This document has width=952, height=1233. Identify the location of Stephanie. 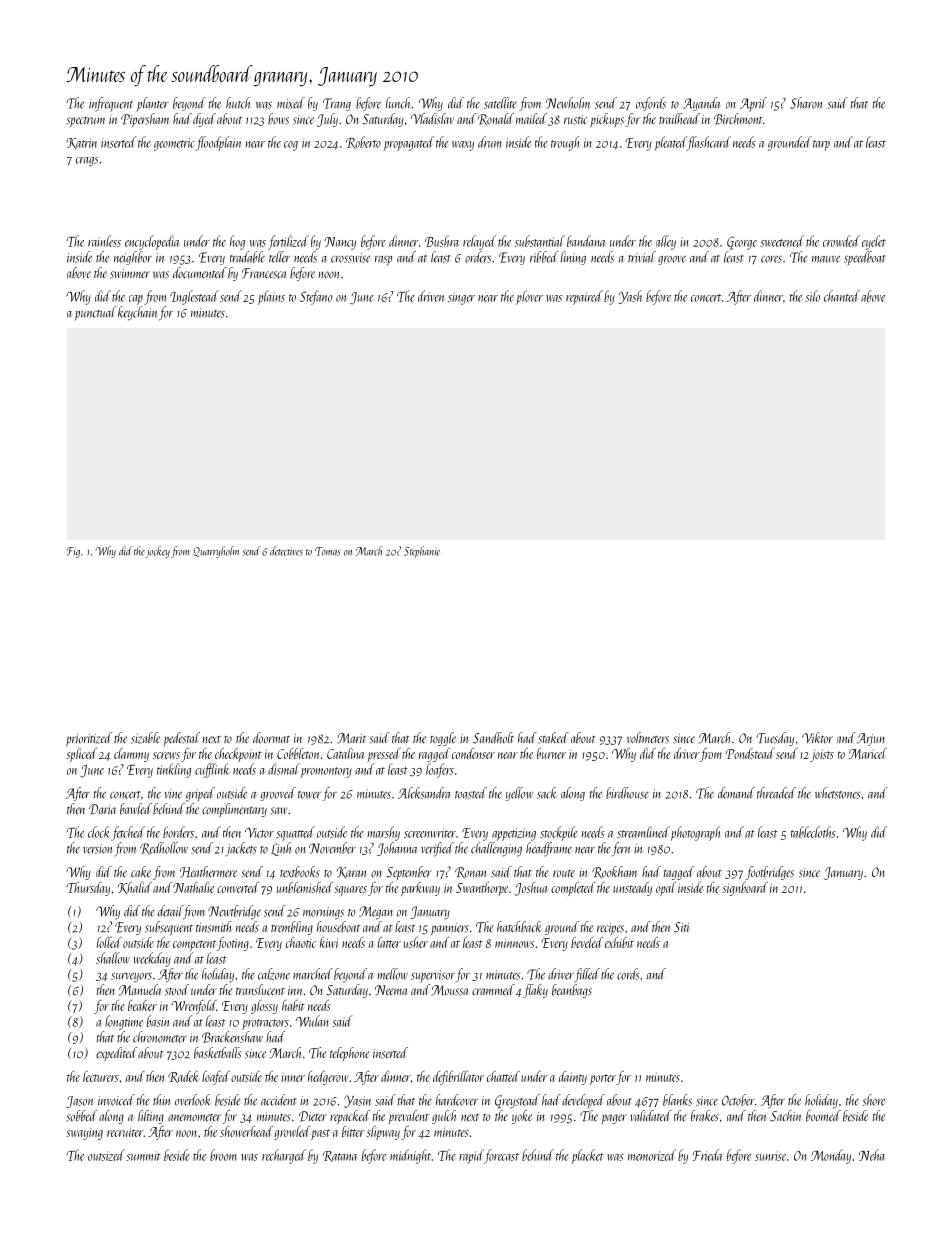
(422, 552).
